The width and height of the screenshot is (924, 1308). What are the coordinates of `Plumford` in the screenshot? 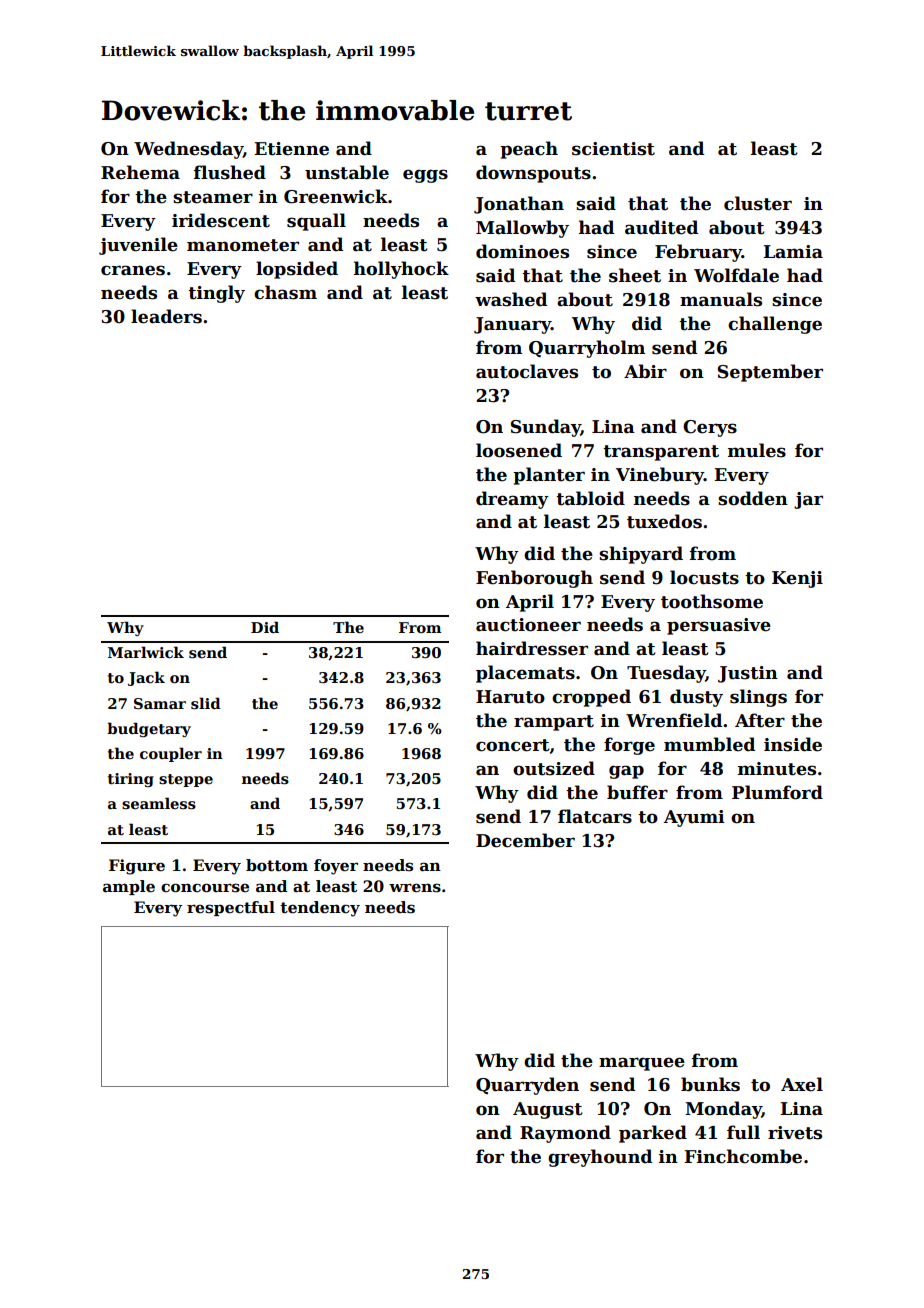 It's located at (777, 792).
